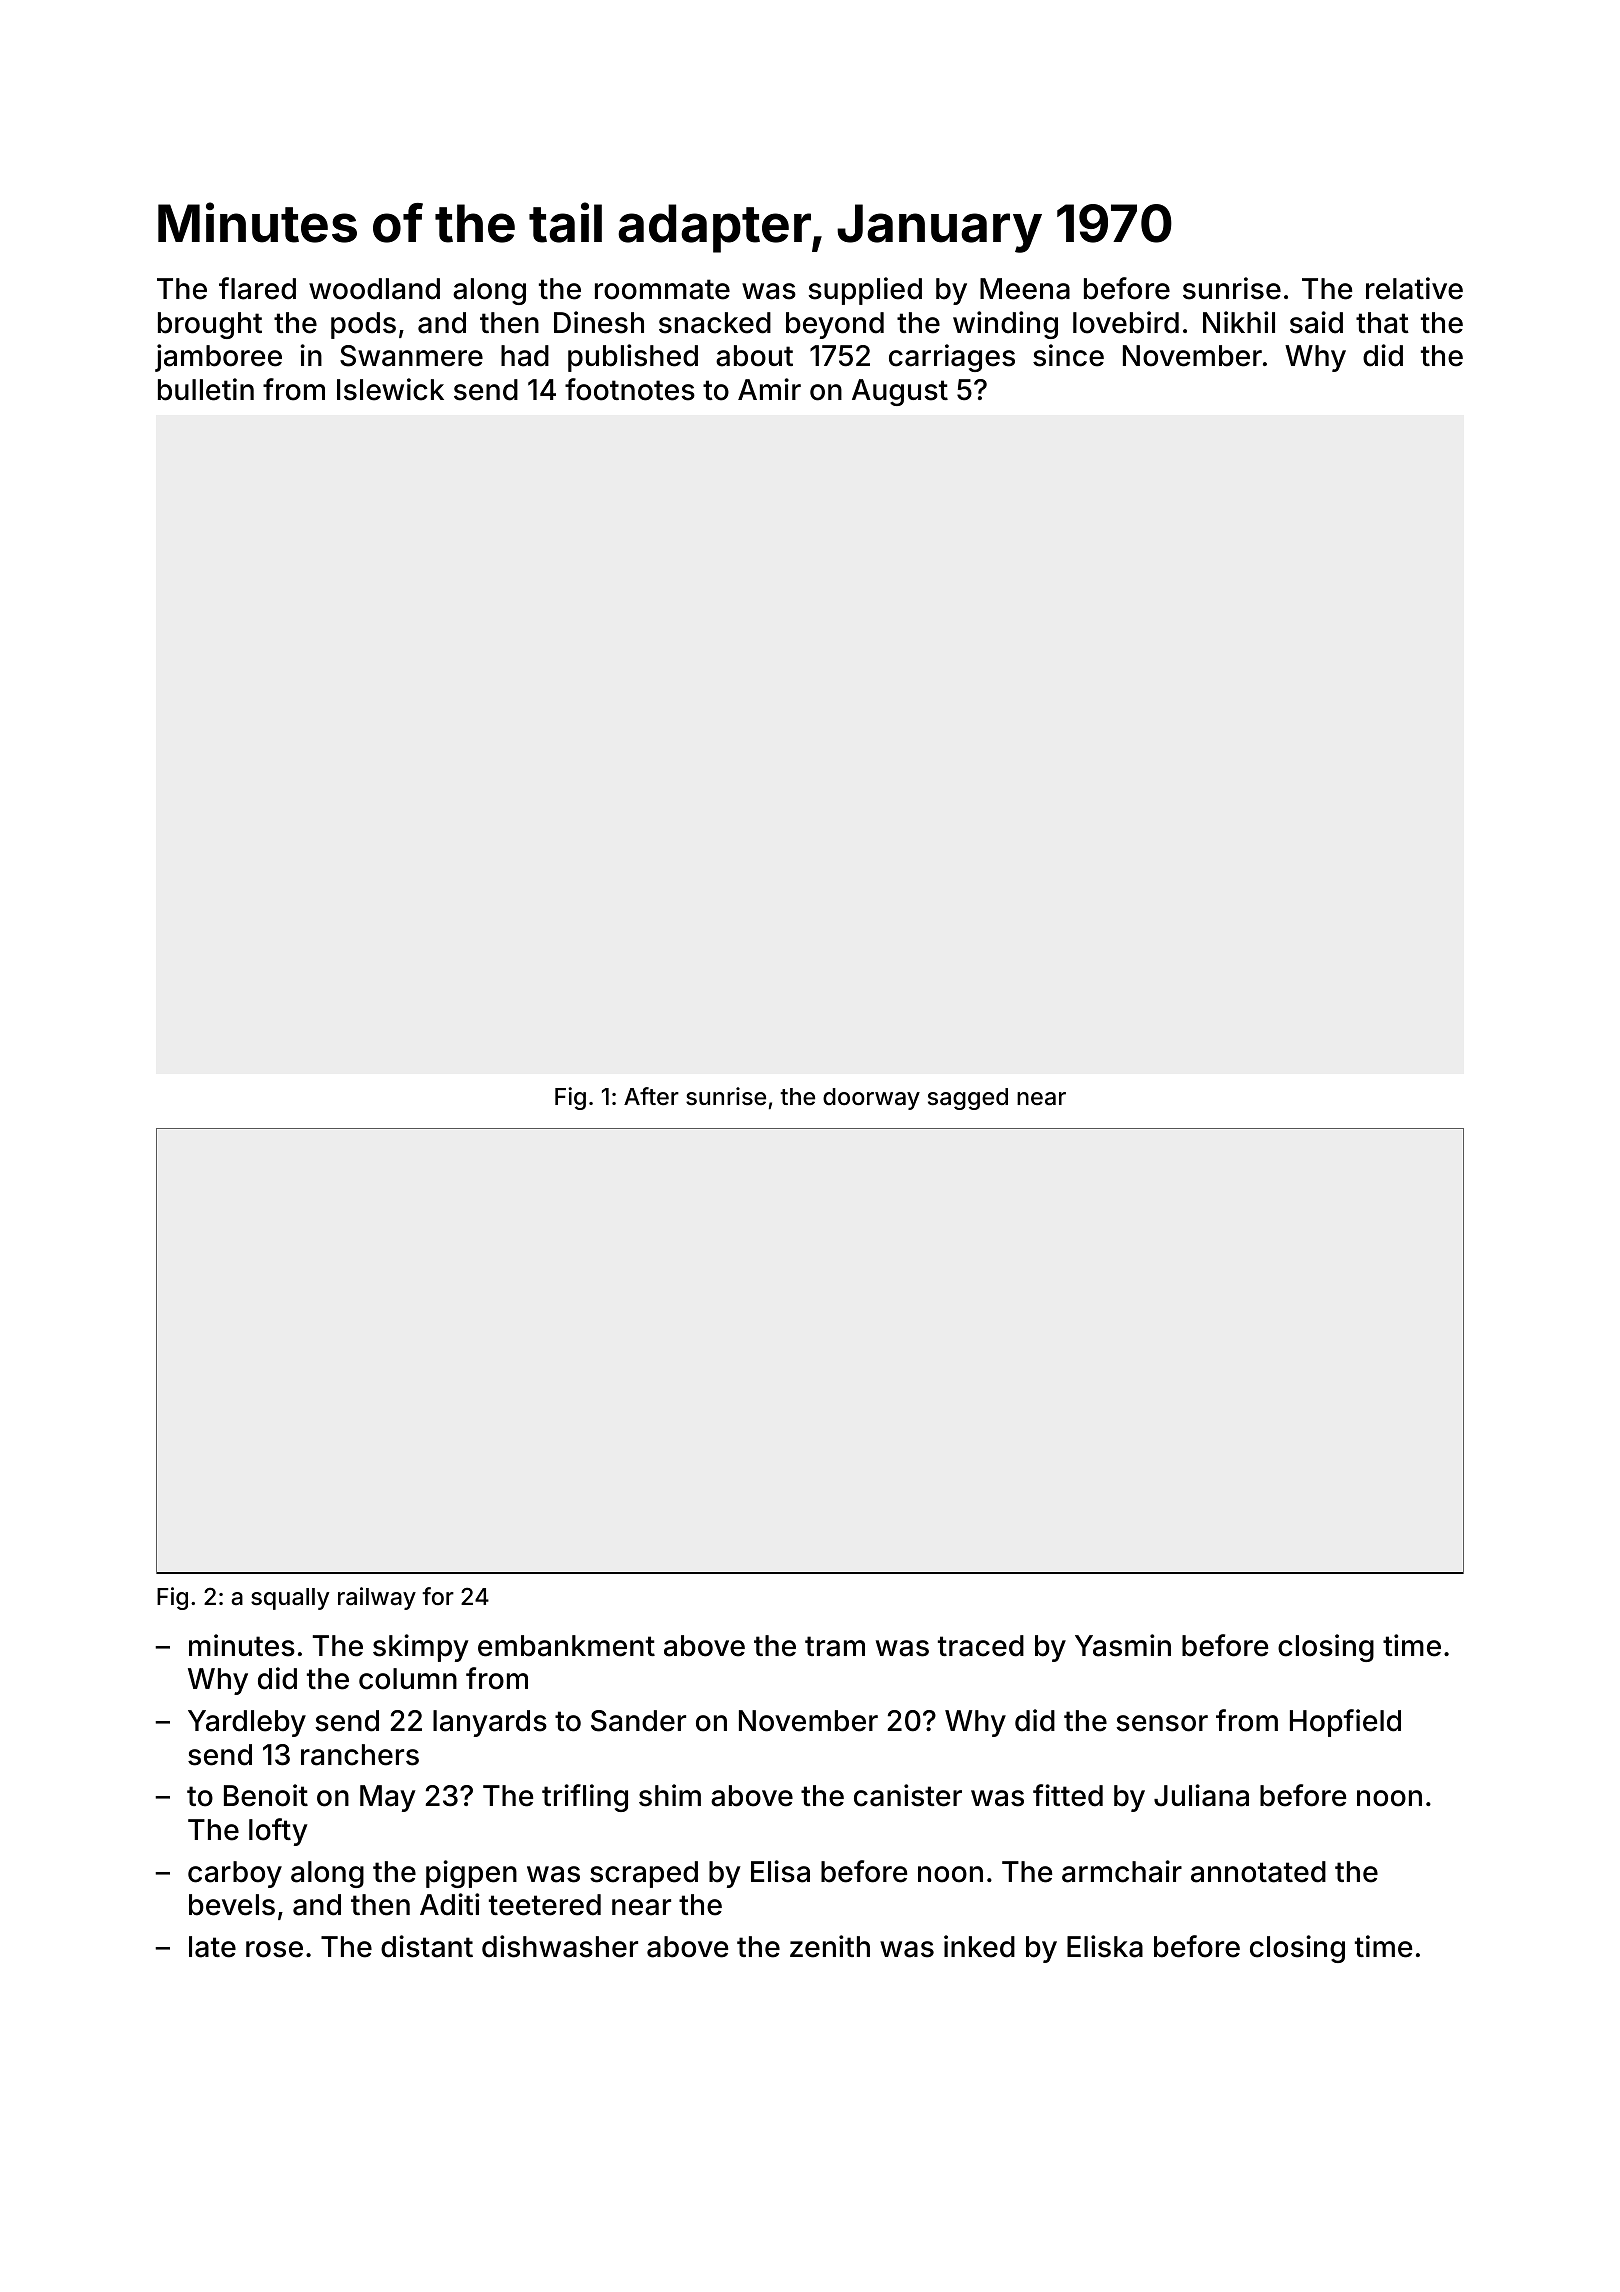  What do you see at coordinates (206, 389) in the page?
I see `bulletin` at bounding box center [206, 389].
